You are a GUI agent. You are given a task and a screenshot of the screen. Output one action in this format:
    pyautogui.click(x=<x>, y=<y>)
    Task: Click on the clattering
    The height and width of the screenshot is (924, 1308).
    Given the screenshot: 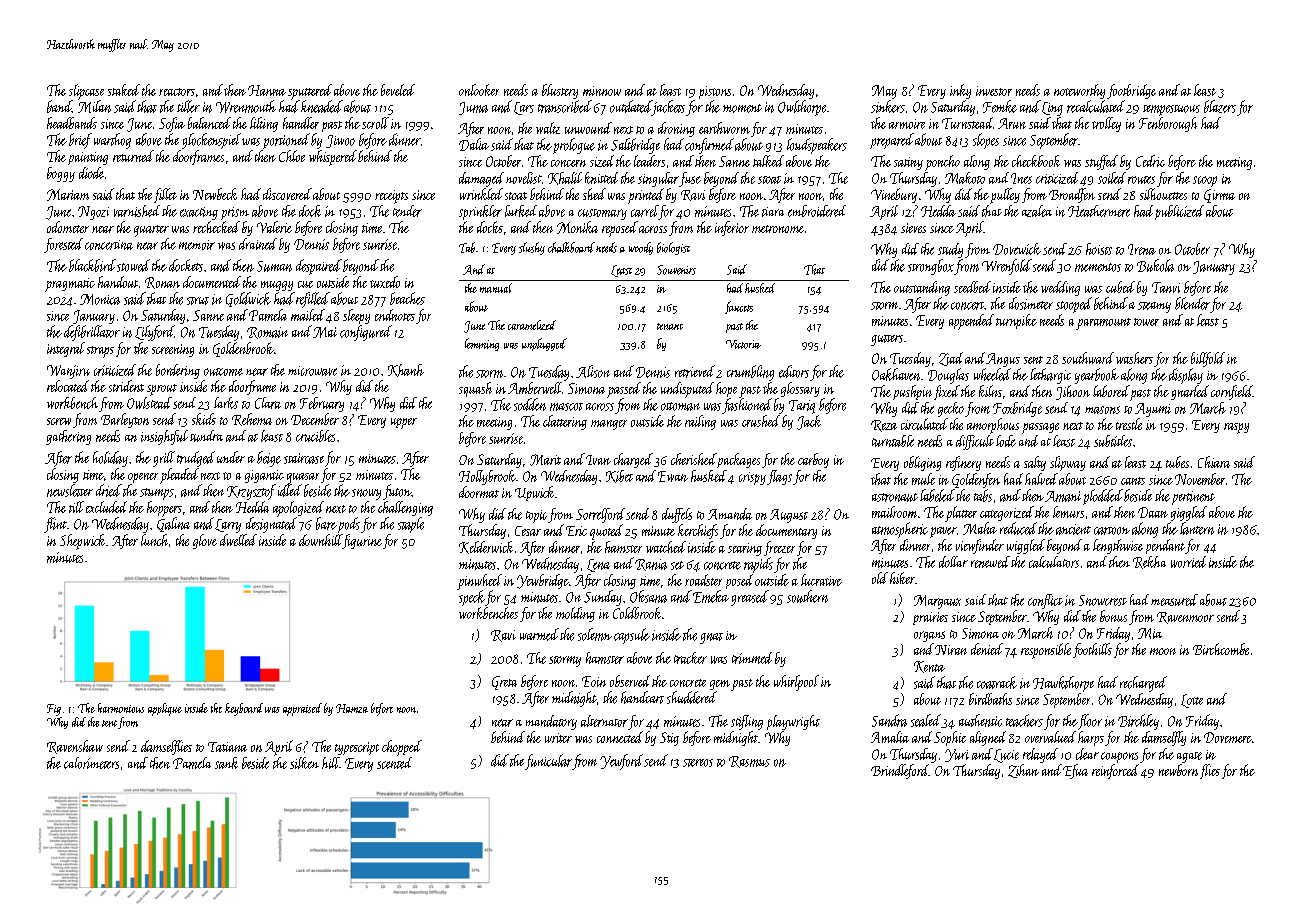 What is the action you would take?
    pyautogui.click(x=565, y=422)
